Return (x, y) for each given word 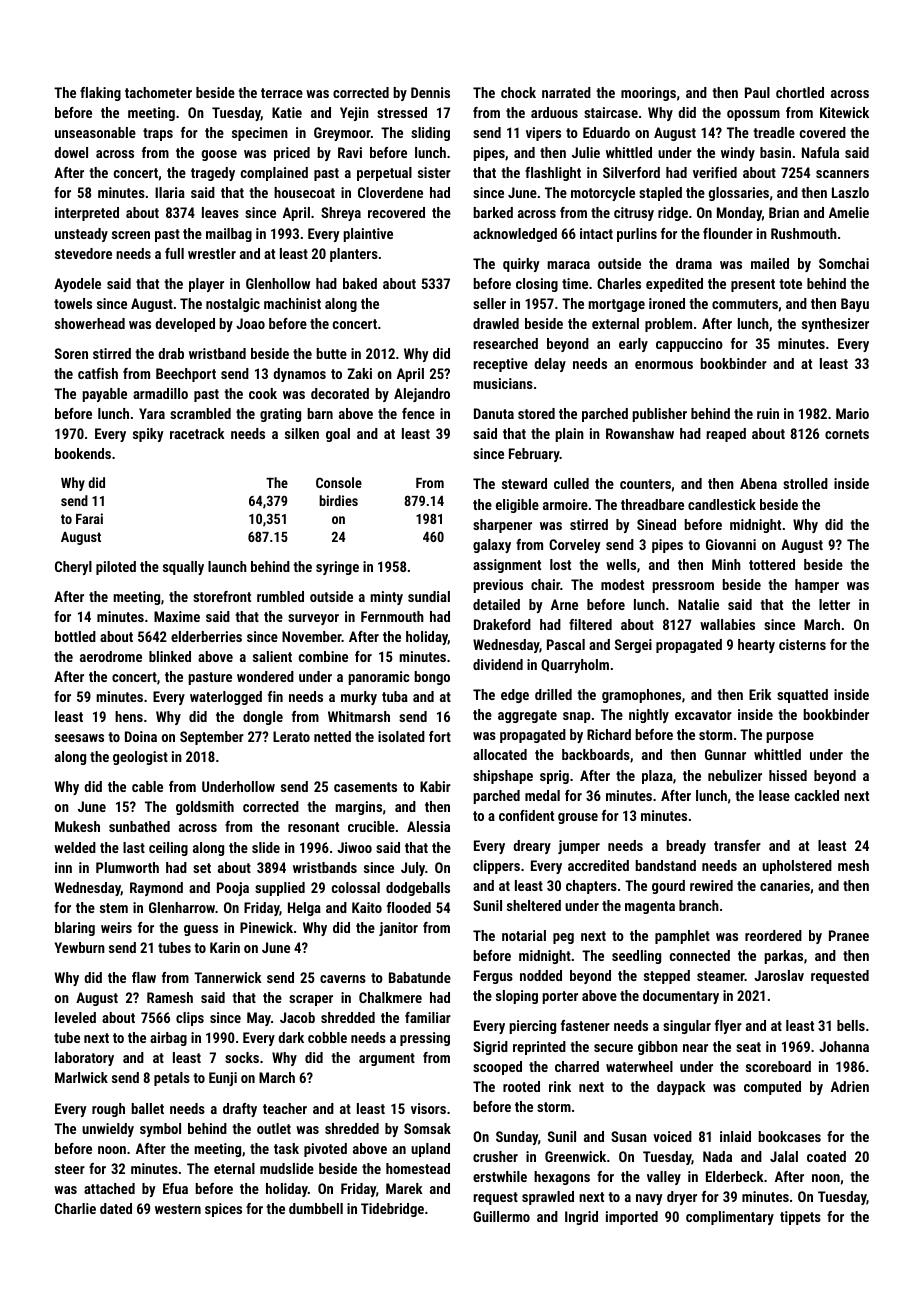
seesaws (79, 738)
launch (227, 566)
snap (577, 717)
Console (339, 482)
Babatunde (420, 977)
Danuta (494, 413)
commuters (745, 304)
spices (223, 1210)
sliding (430, 134)
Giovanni (731, 544)
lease (774, 795)
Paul (757, 92)
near (695, 1048)
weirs (116, 927)
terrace (282, 93)
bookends (83, 453)
